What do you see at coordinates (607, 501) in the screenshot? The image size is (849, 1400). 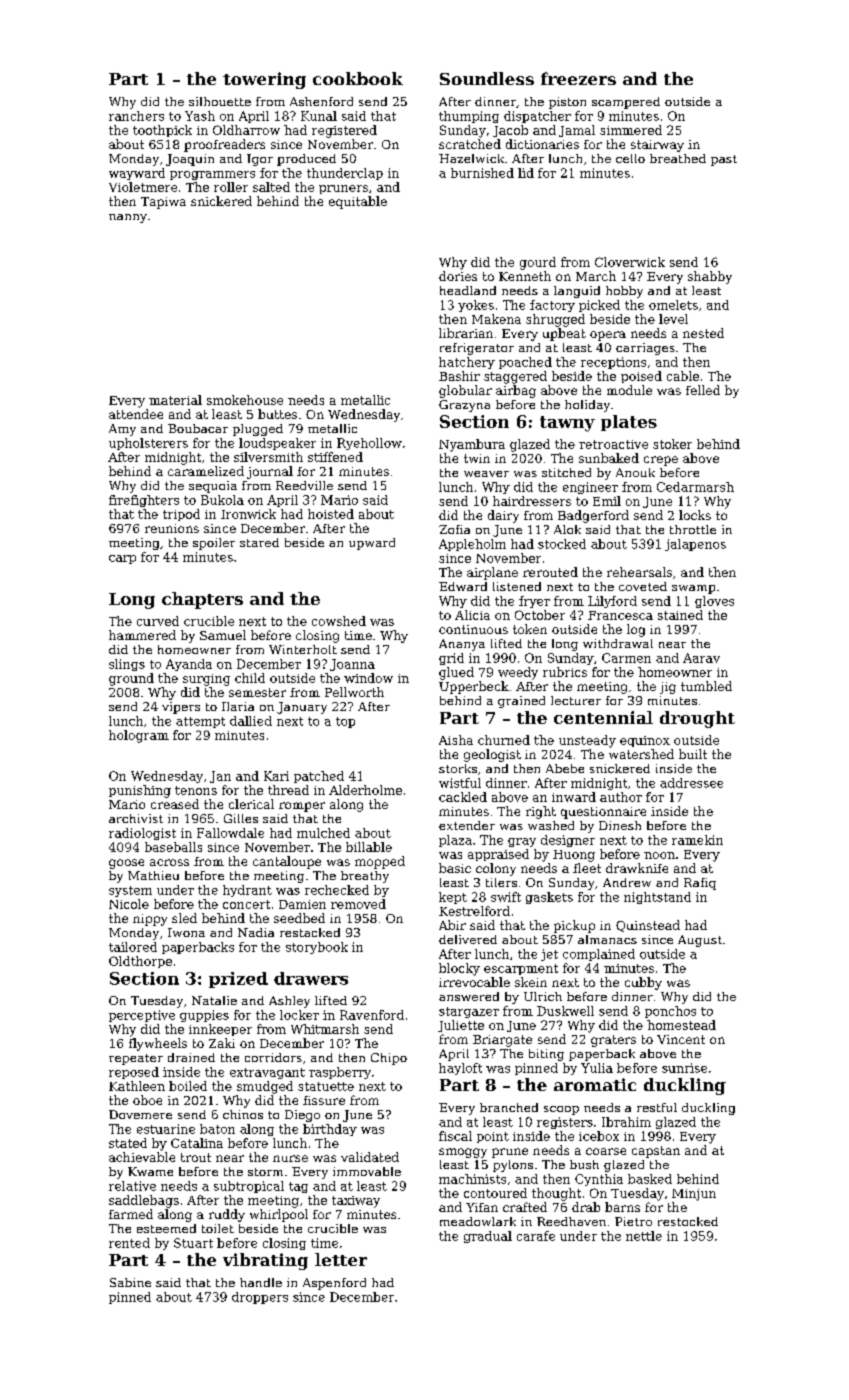 I see `Emil` at bounding box center [607, 501].
